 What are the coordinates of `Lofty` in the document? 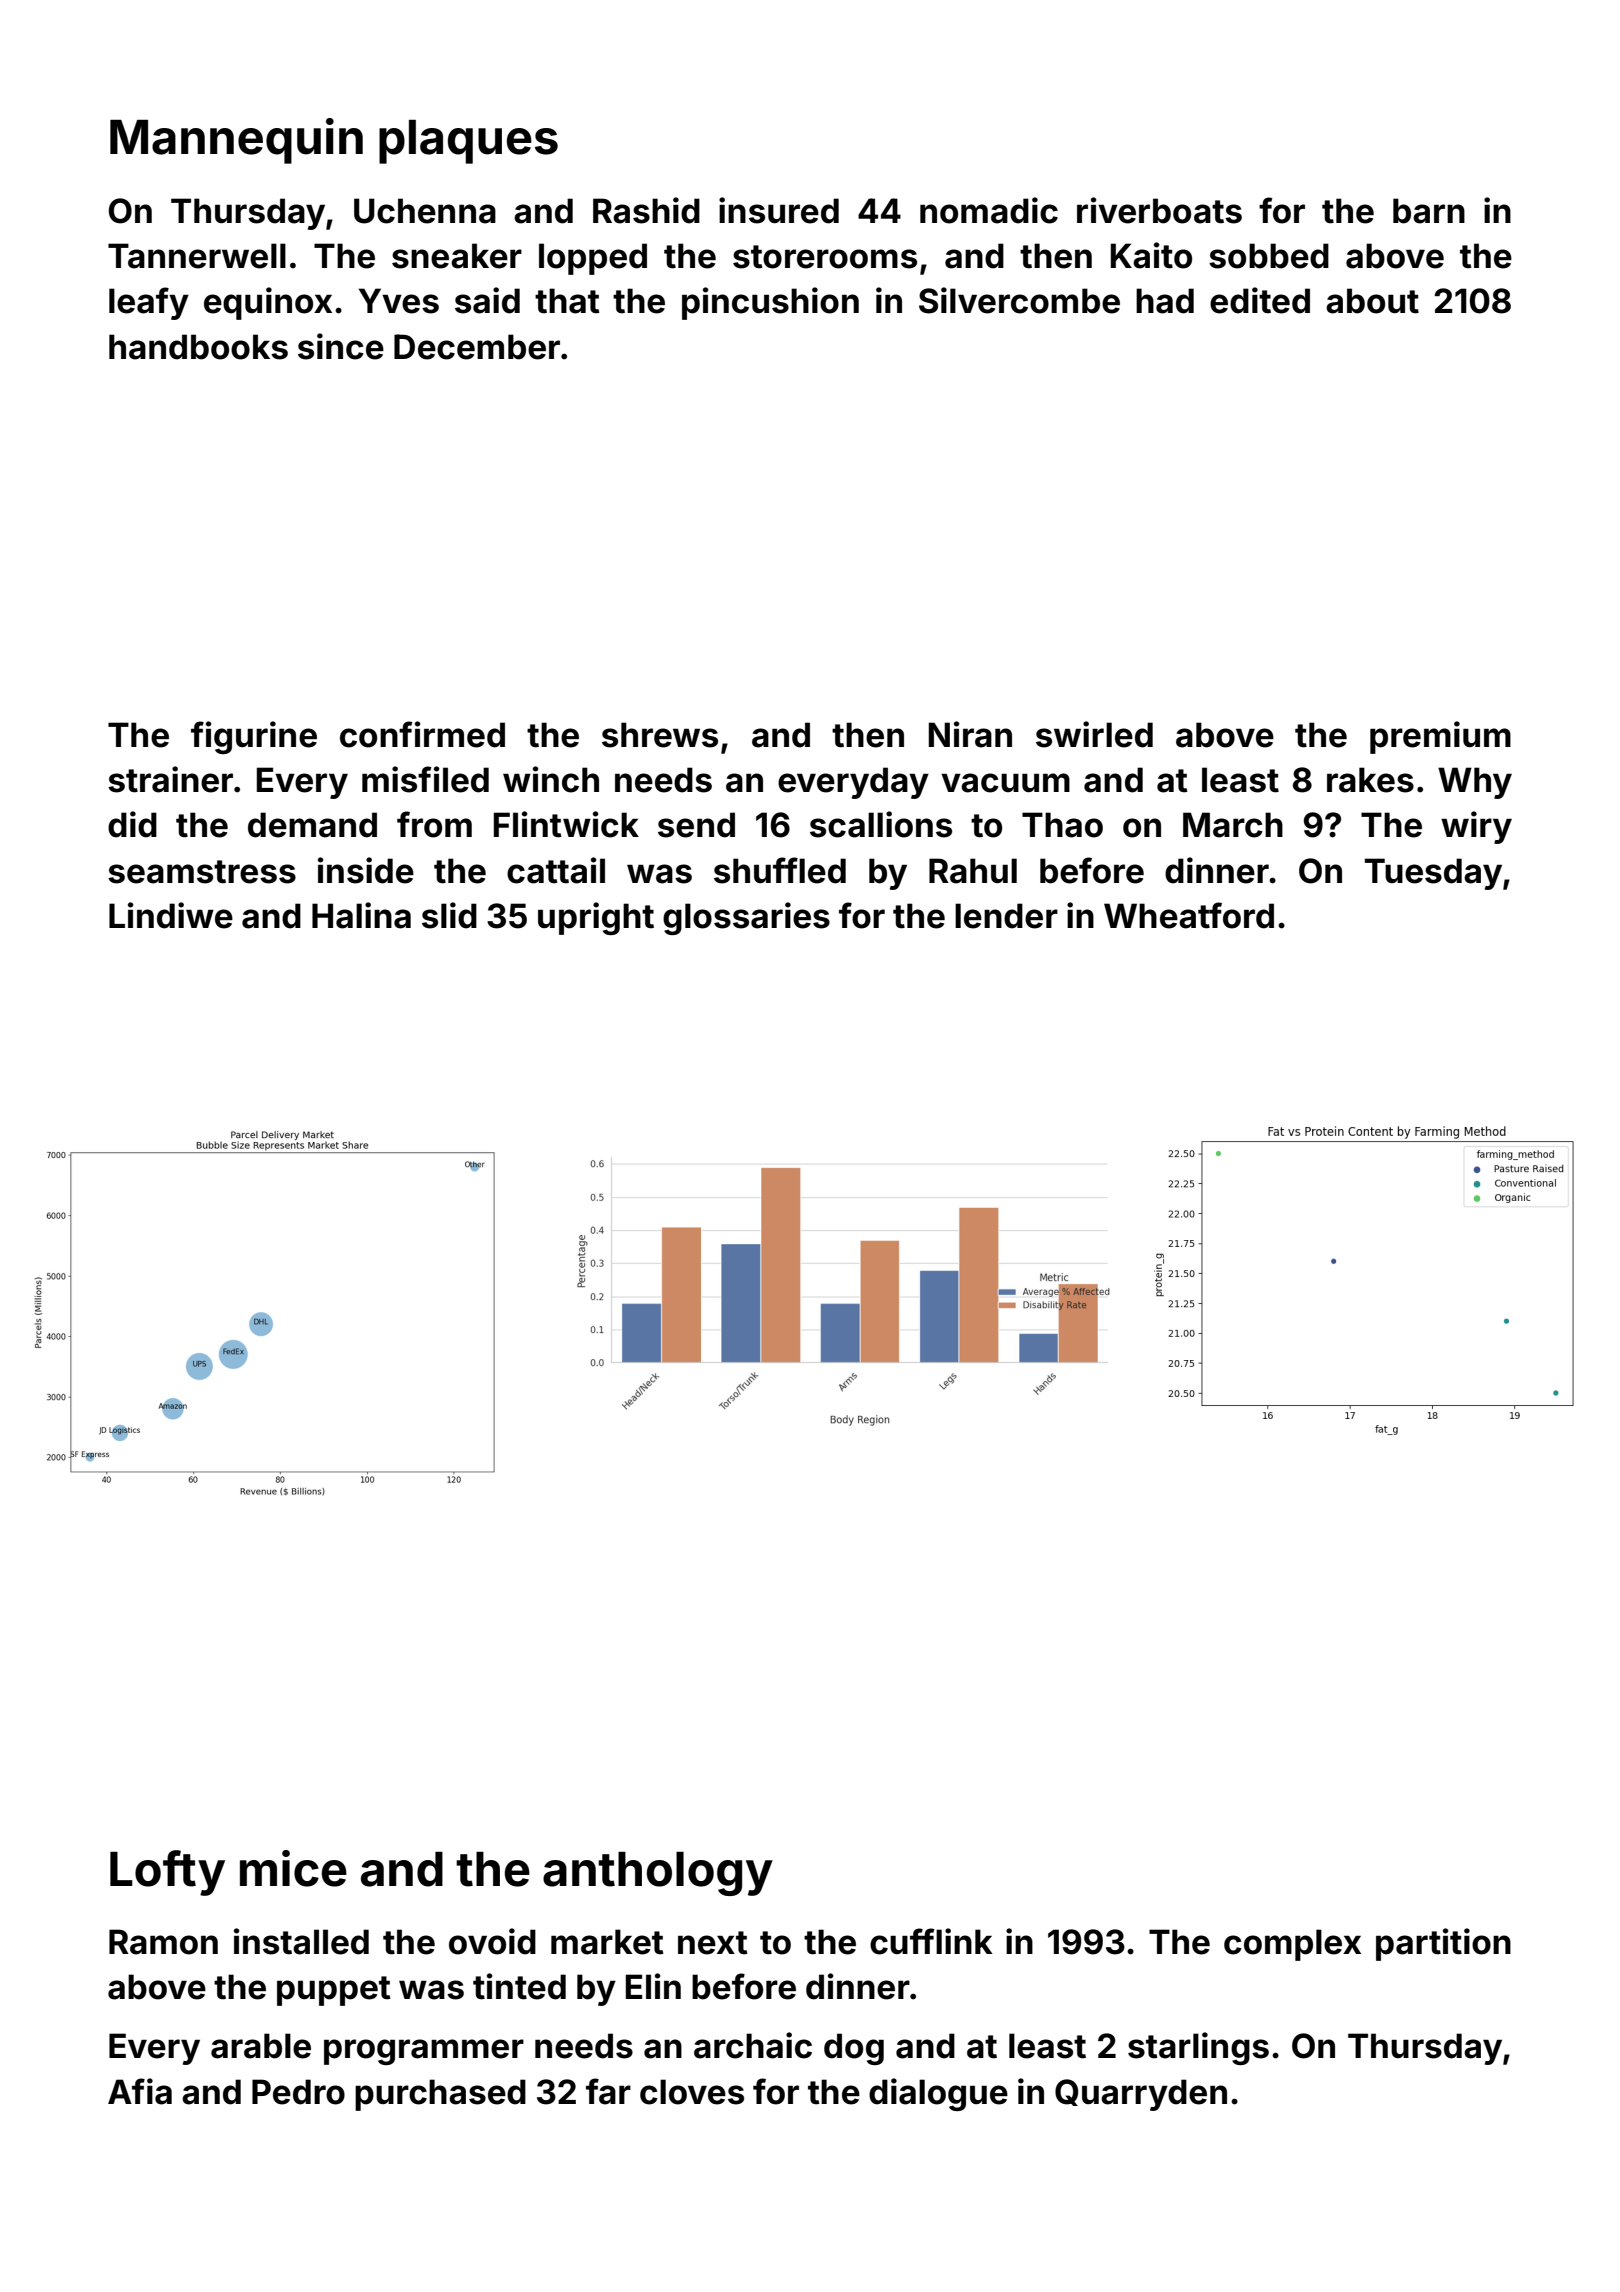 It's located at (167, 1873).
